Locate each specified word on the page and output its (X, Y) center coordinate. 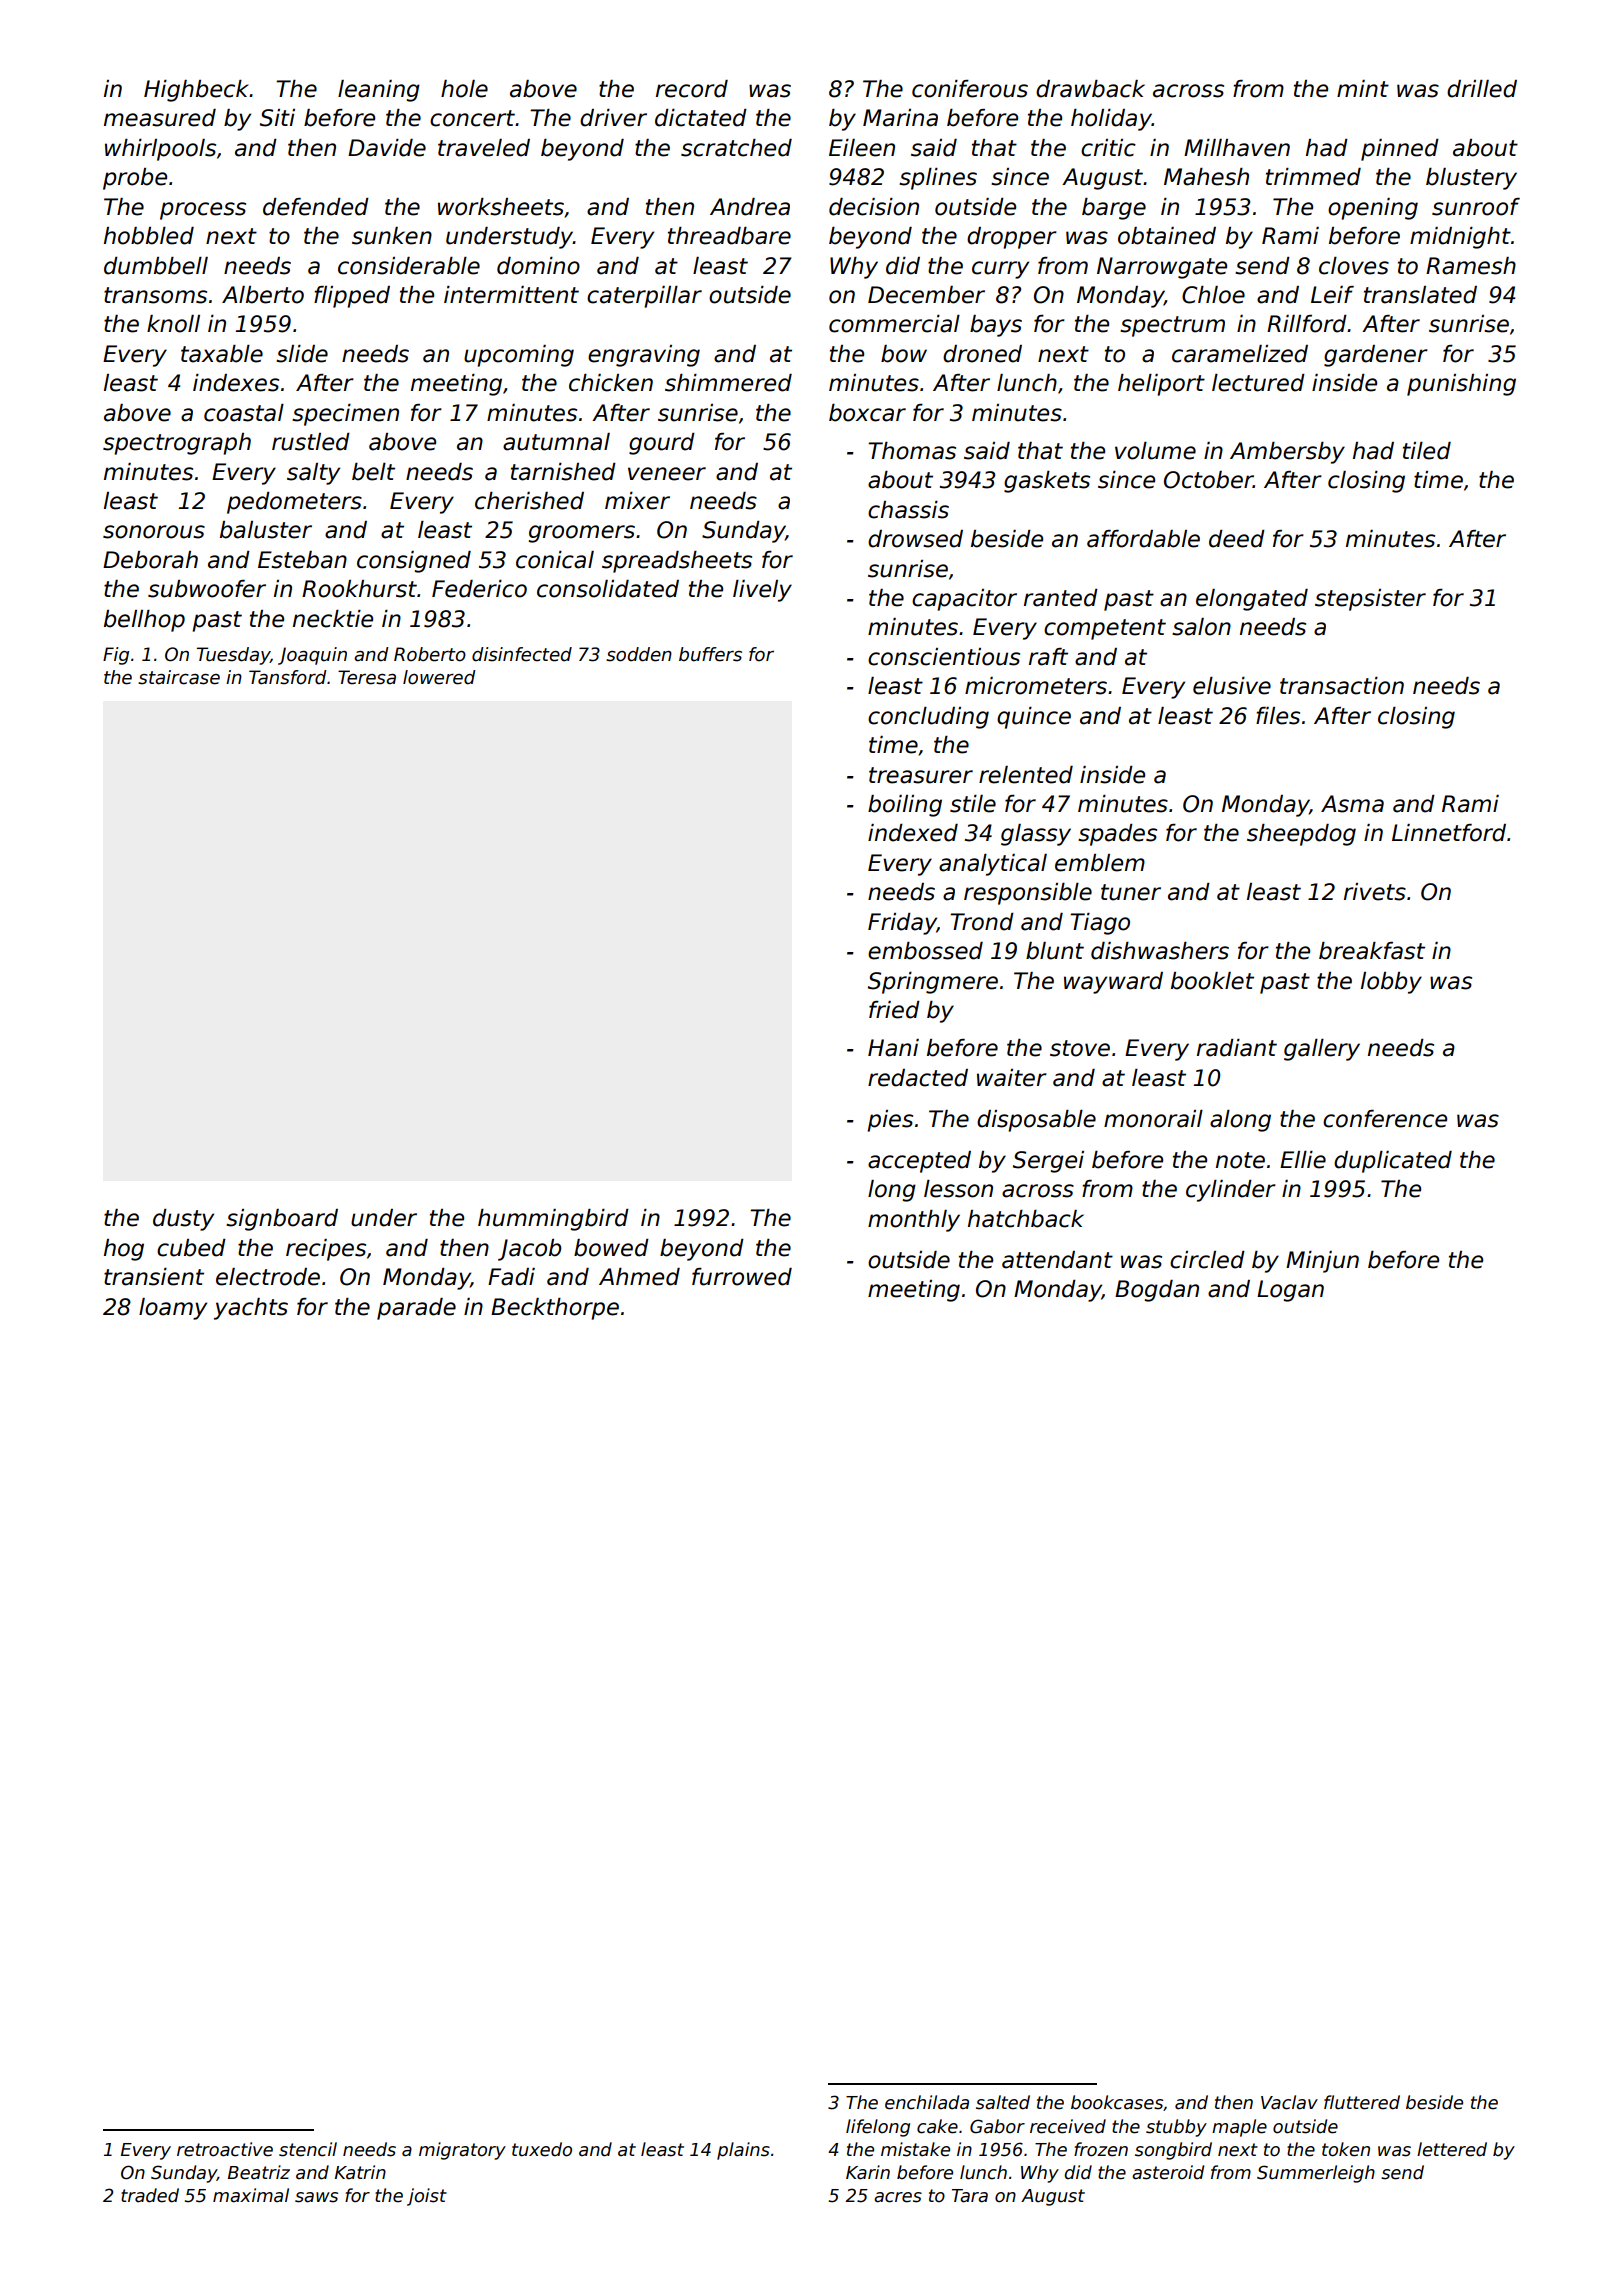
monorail (1153, 1119)
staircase (179, 677)
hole (464, 89)
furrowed (742, 1277)
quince (1034, 718)
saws (316, 2197)
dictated (701, 118)
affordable (1143, 539)
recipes (326, 1250)
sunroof (1476, 207)
